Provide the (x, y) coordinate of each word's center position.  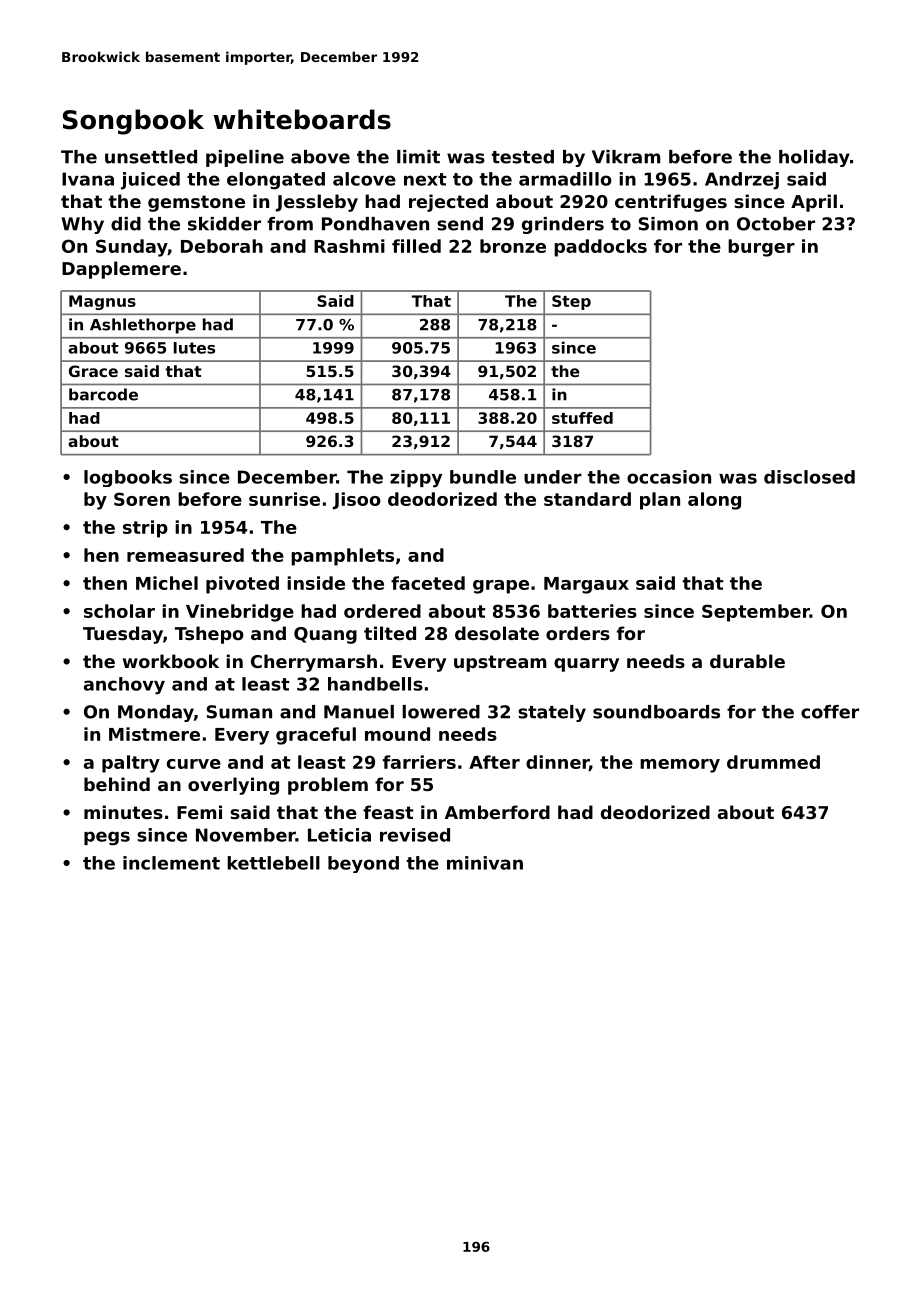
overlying (233, 786)
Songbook (133, 122)
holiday (814, 158)
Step (571, 302)
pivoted (242, 585)
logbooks (128, 478)
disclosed (809, 477)
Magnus (102, 302)
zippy (416, 479)
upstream (500, 663)
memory (680, 766)
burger (761, 248)
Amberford (497, 812)
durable (747, 661)
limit (418, 157)
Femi (199, 812)
